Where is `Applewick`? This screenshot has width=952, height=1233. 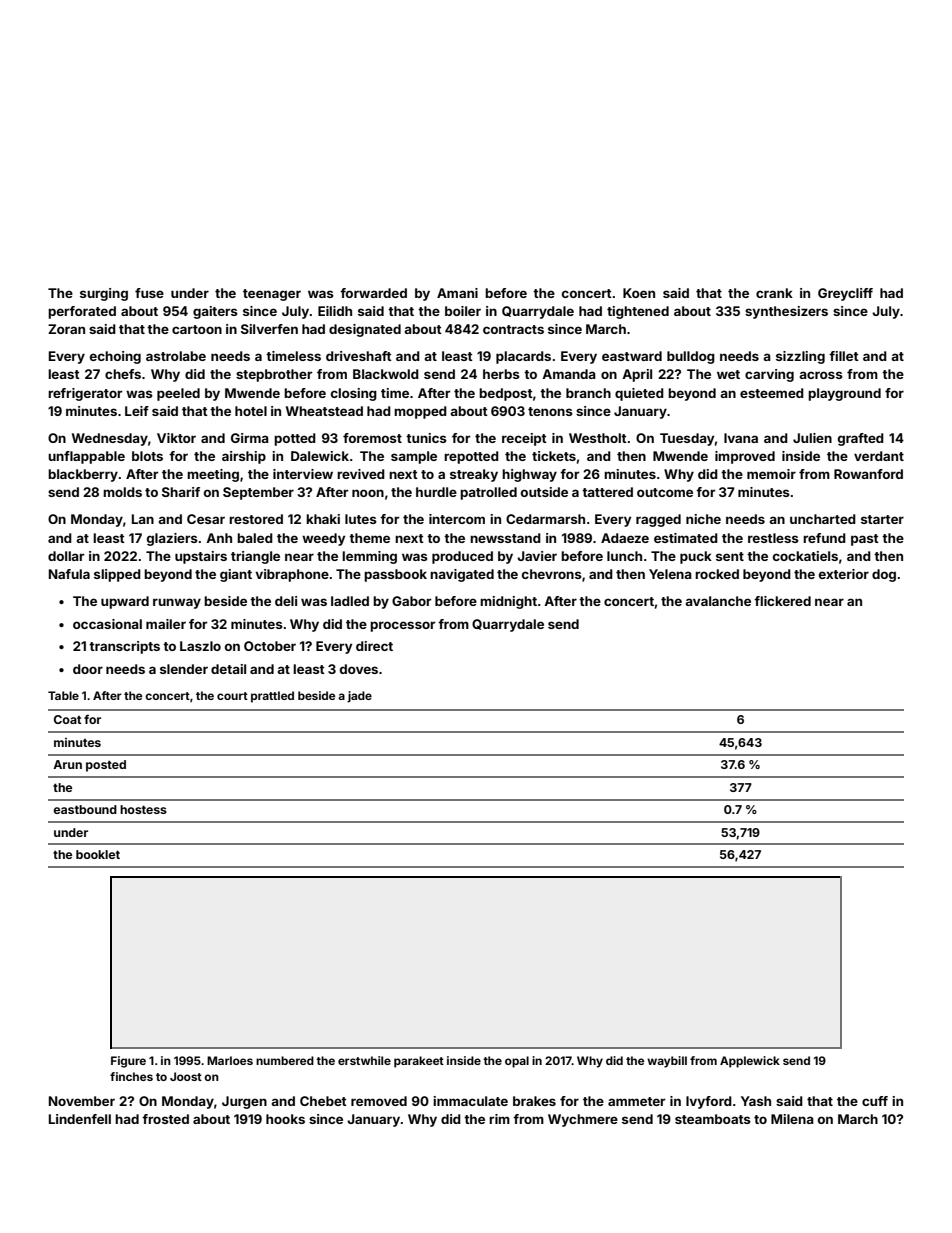
Applewick is located at coordinates (750, 1062).
